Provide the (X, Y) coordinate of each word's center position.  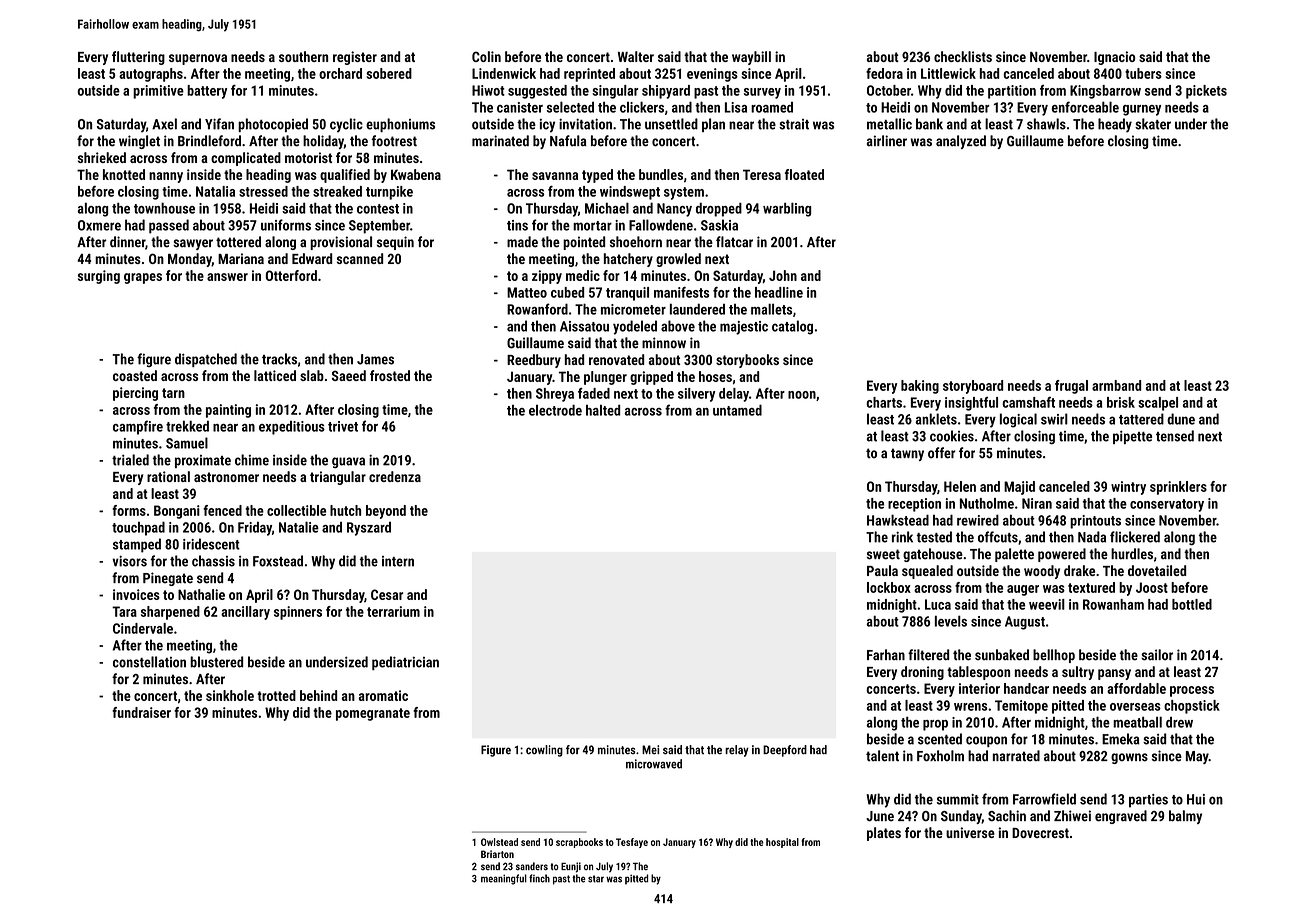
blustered (216, 662)
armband (1117, 385)
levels (951, 621)
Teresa (762, 174)
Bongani (177, 512)
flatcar (734, 242)
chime (252, 460)
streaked (337, 191)
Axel (164, 124)
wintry (1128, 488)
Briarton (497, 854)
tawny (907, 454)
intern (398, 561)
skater (1153, 124)
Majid (1019, 488)
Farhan (886, 655)
